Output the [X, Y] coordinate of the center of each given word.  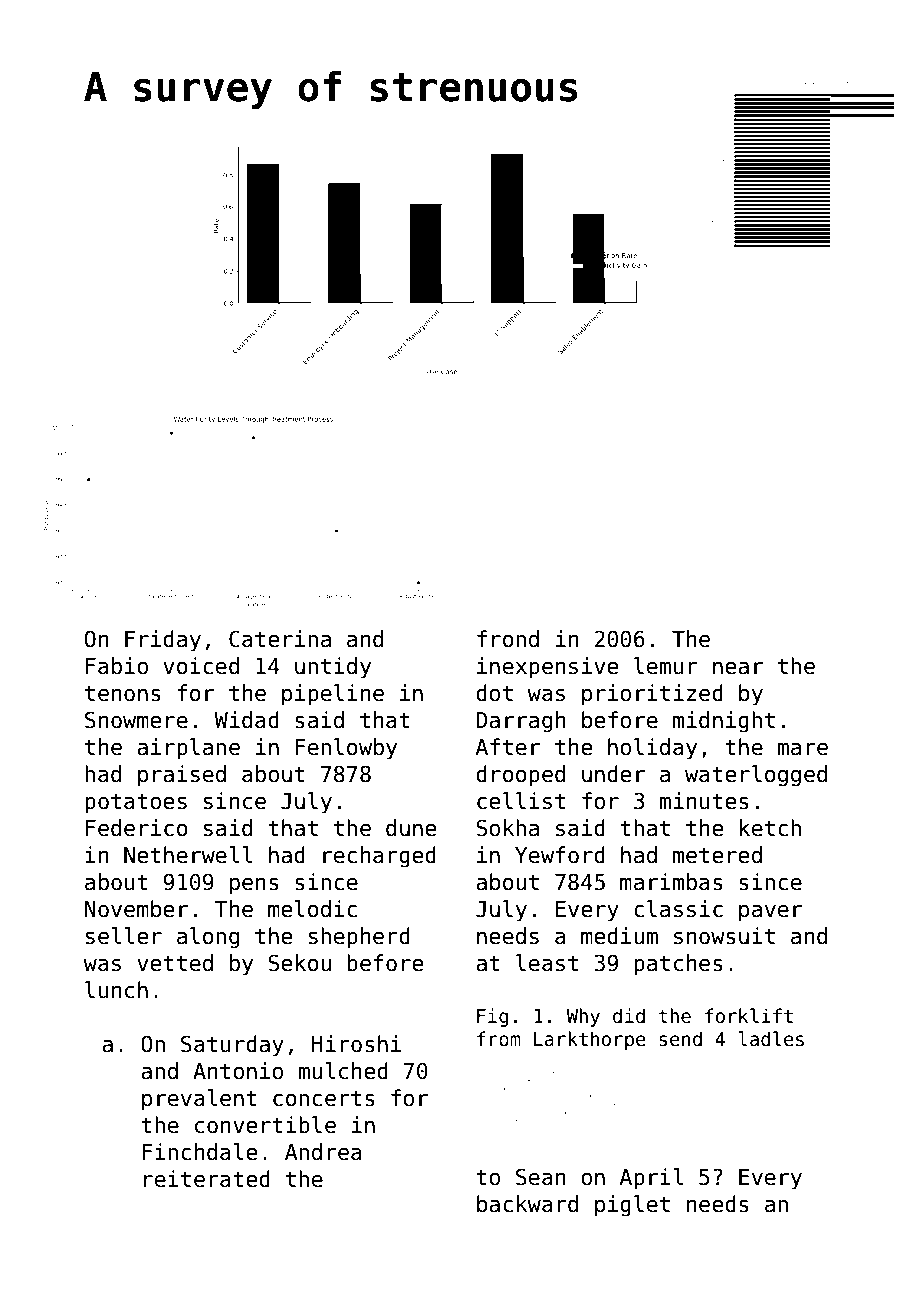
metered [717, 855]
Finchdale [199, 1152]
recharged [379, 857]
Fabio [117, 666]
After [508, 747]
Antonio [238, 1071]
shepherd [359, 938]
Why [583, 1017]
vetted [175, 963]
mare [802, 749]
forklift [749, 1016]
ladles [771, 1039]
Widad [246, 720]
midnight [724, 722]
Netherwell [188, 855]
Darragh [521, 722]
